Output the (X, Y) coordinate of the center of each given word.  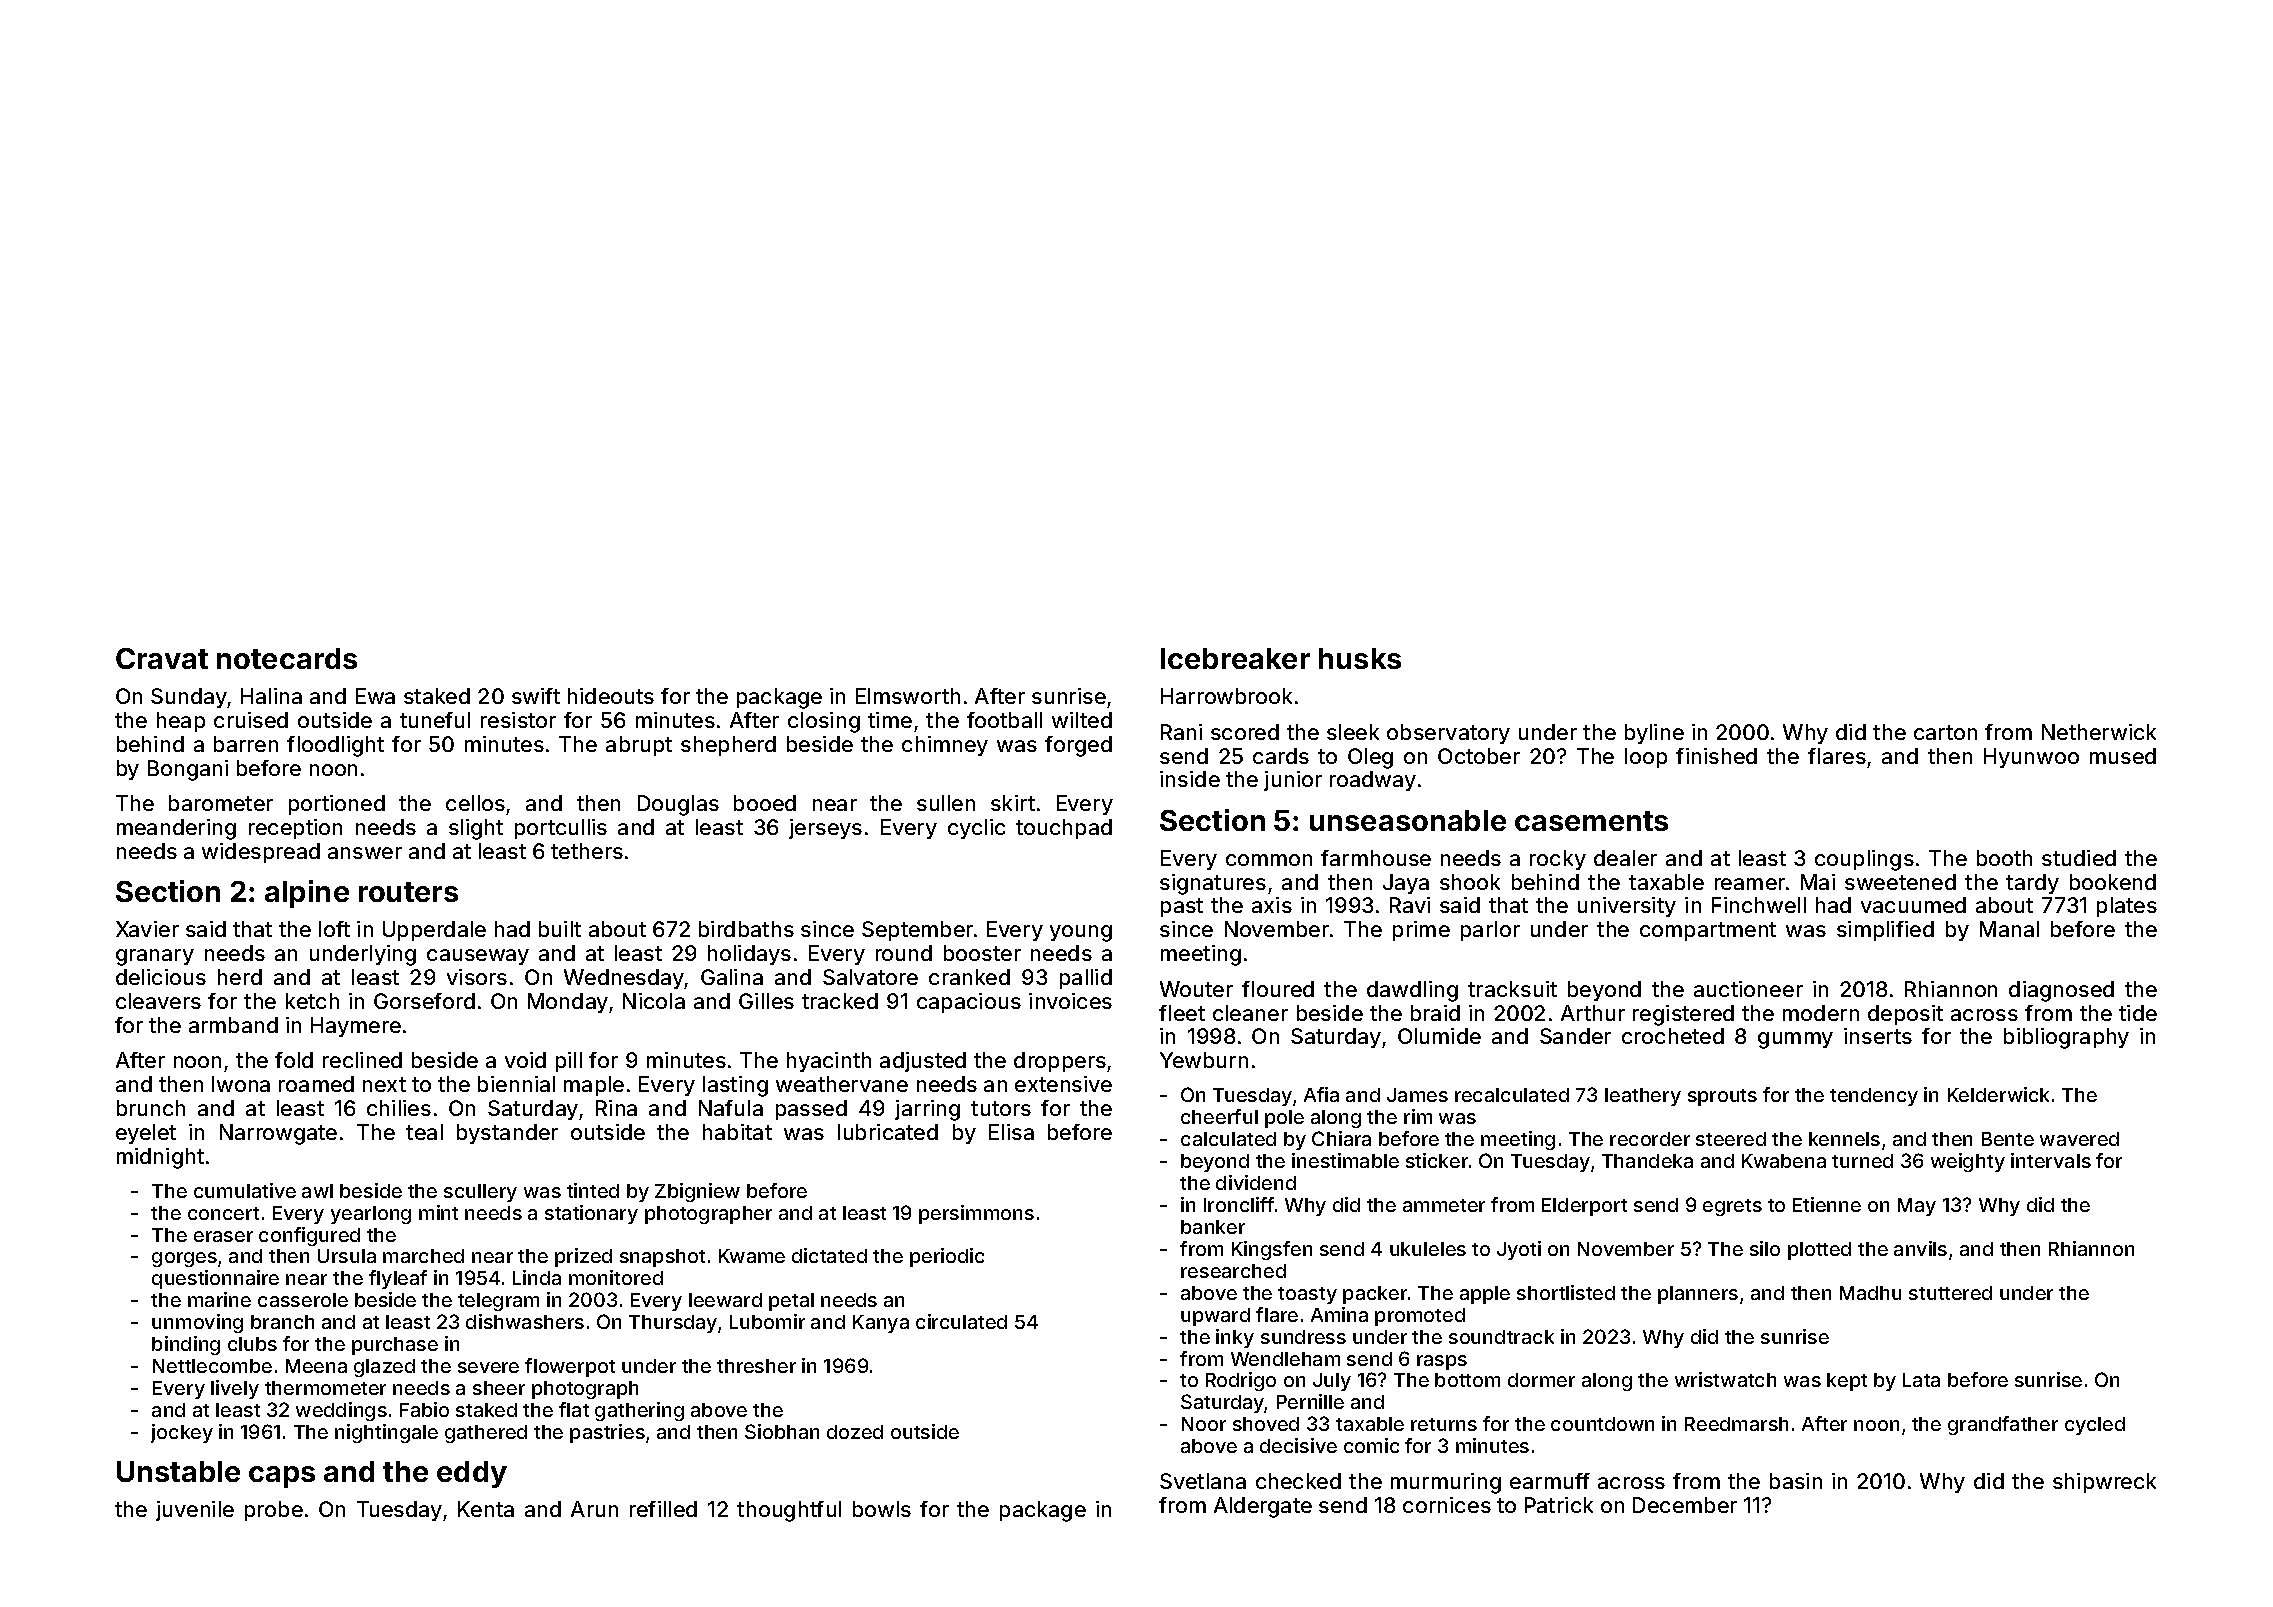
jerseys (825, 829)
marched (423, 1256)
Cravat (162, 658)
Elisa (1011, 1132)
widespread (261, 853)
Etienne (1827, 1204)
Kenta (486, 1509)
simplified (1885, 931)
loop (1646, 758)
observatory (1448, 734)
